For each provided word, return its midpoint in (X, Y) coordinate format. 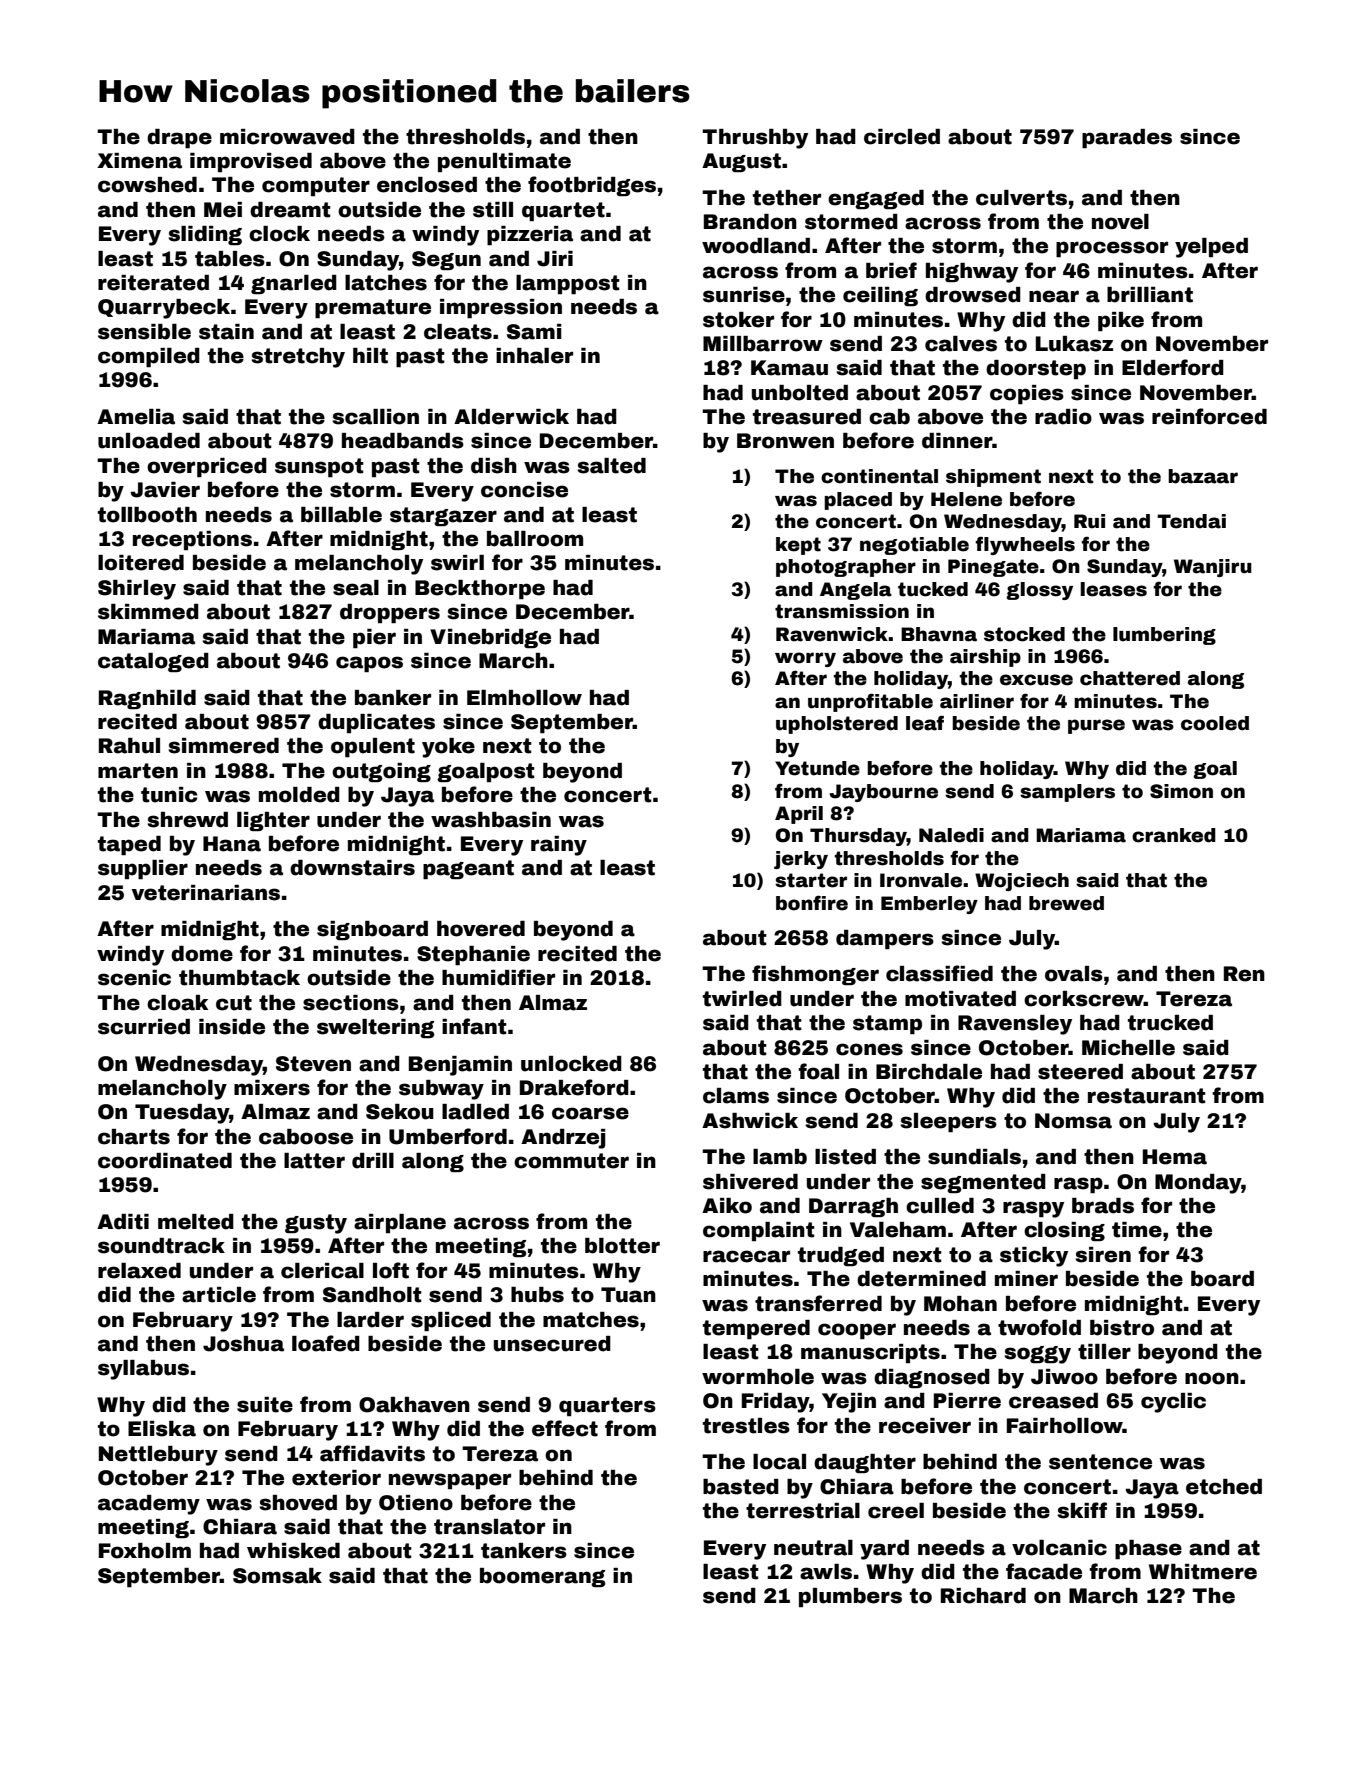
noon (1212, 1378)
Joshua (243, 1344)
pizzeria (530, 235)
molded (299, 795)
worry (805, 659)
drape (179, 138)
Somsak (277, 1576)
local (779, 1462)
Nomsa (1073, 1121)
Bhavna (939, 634)
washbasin (491, 820)
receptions (192, 540)
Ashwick (750, 1121)
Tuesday (182, 1114)
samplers (1067, 793)
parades (1127, 138)
